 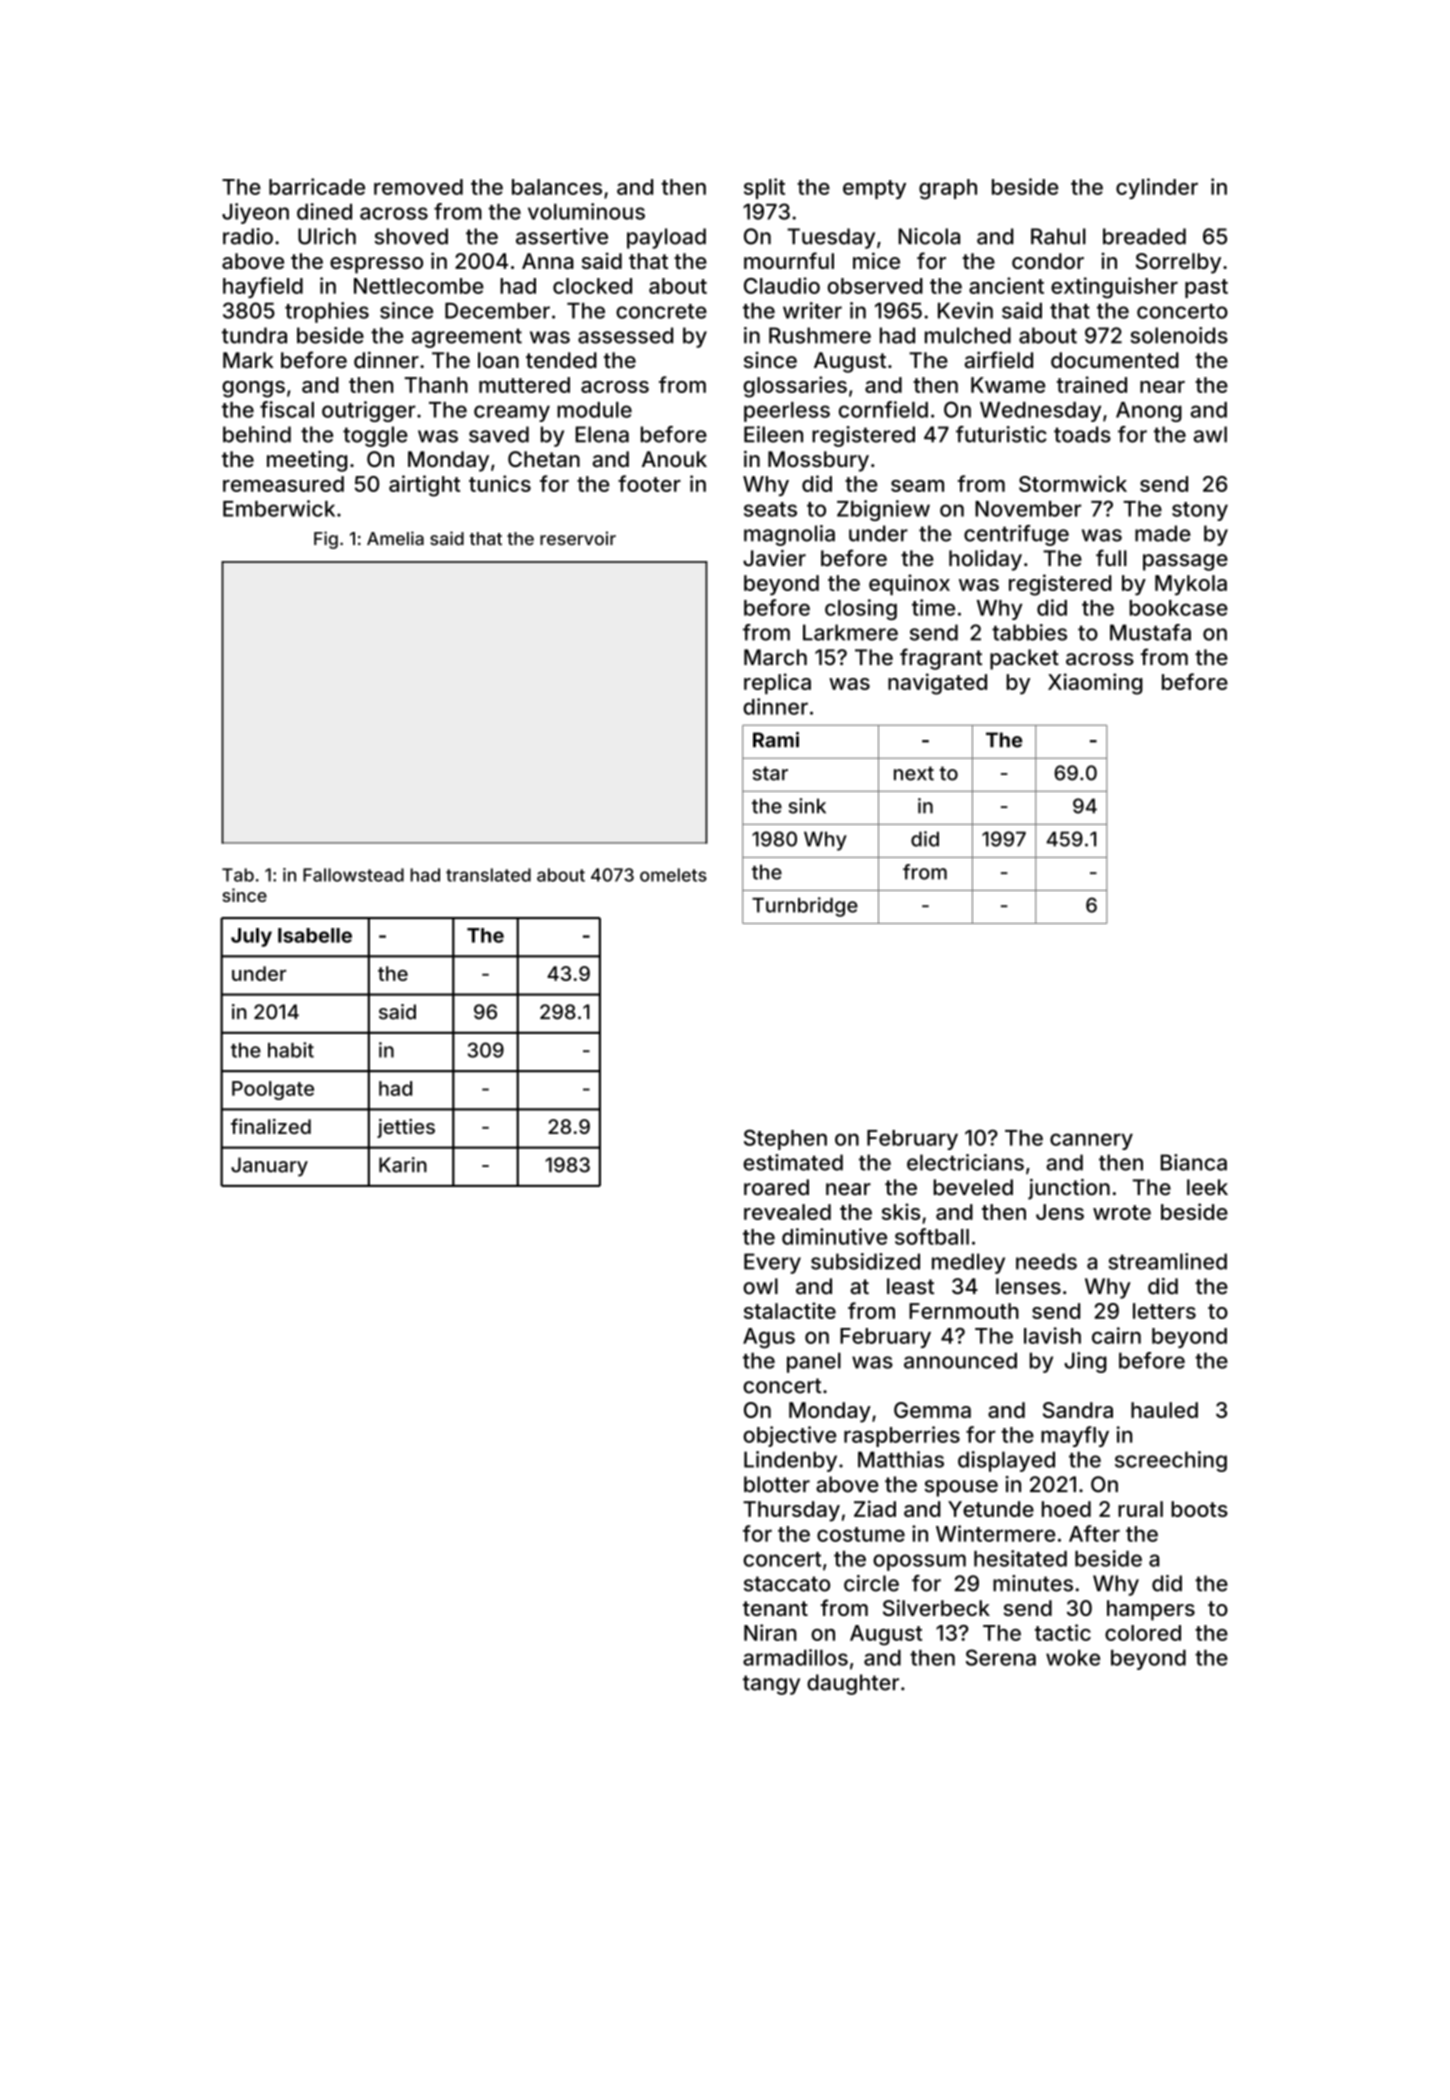 I want to click on January, so click(x=269, y=1167).
